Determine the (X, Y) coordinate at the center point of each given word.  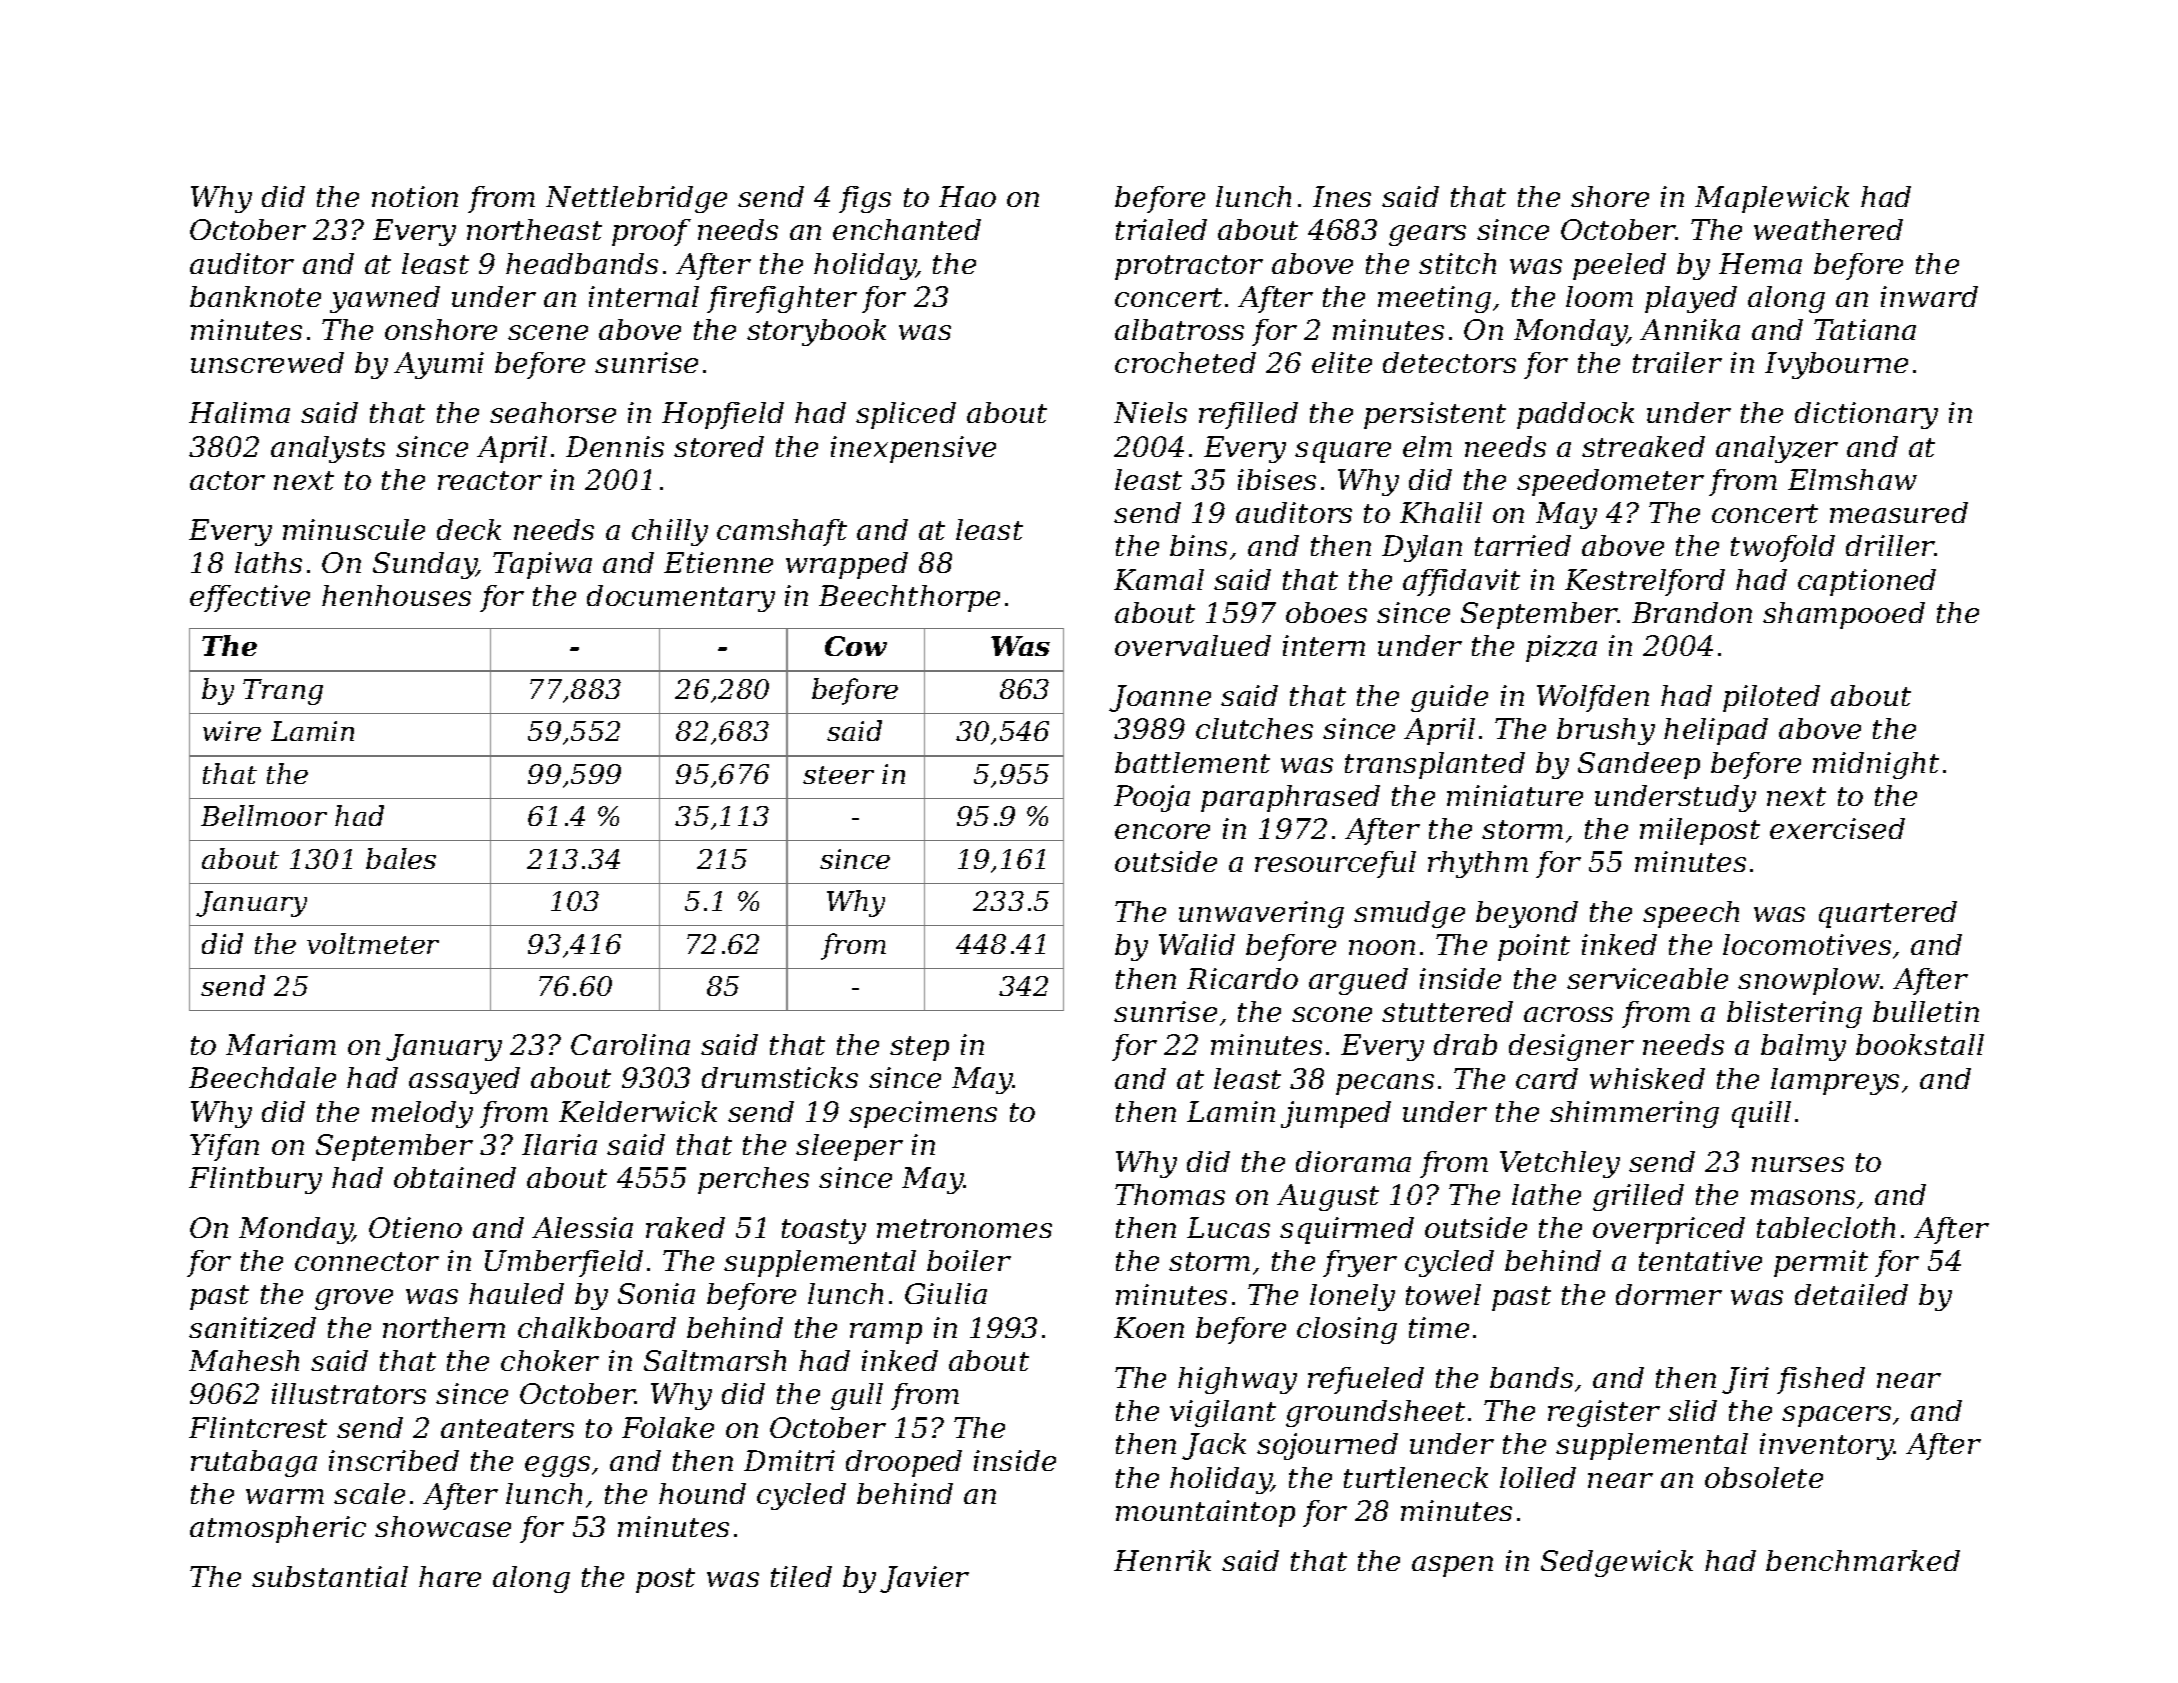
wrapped (847, 565)
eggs (557, 1466)
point (1534, 947)
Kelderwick (638, 1111)
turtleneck (1416, 1477)
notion (415, 196)
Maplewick (1772, 199)
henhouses (396, 595)
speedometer (1610, 482)
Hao (967, 196)
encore (1162, 831)
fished (1821, 1380)
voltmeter (373, 943)
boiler (969, 1260)
